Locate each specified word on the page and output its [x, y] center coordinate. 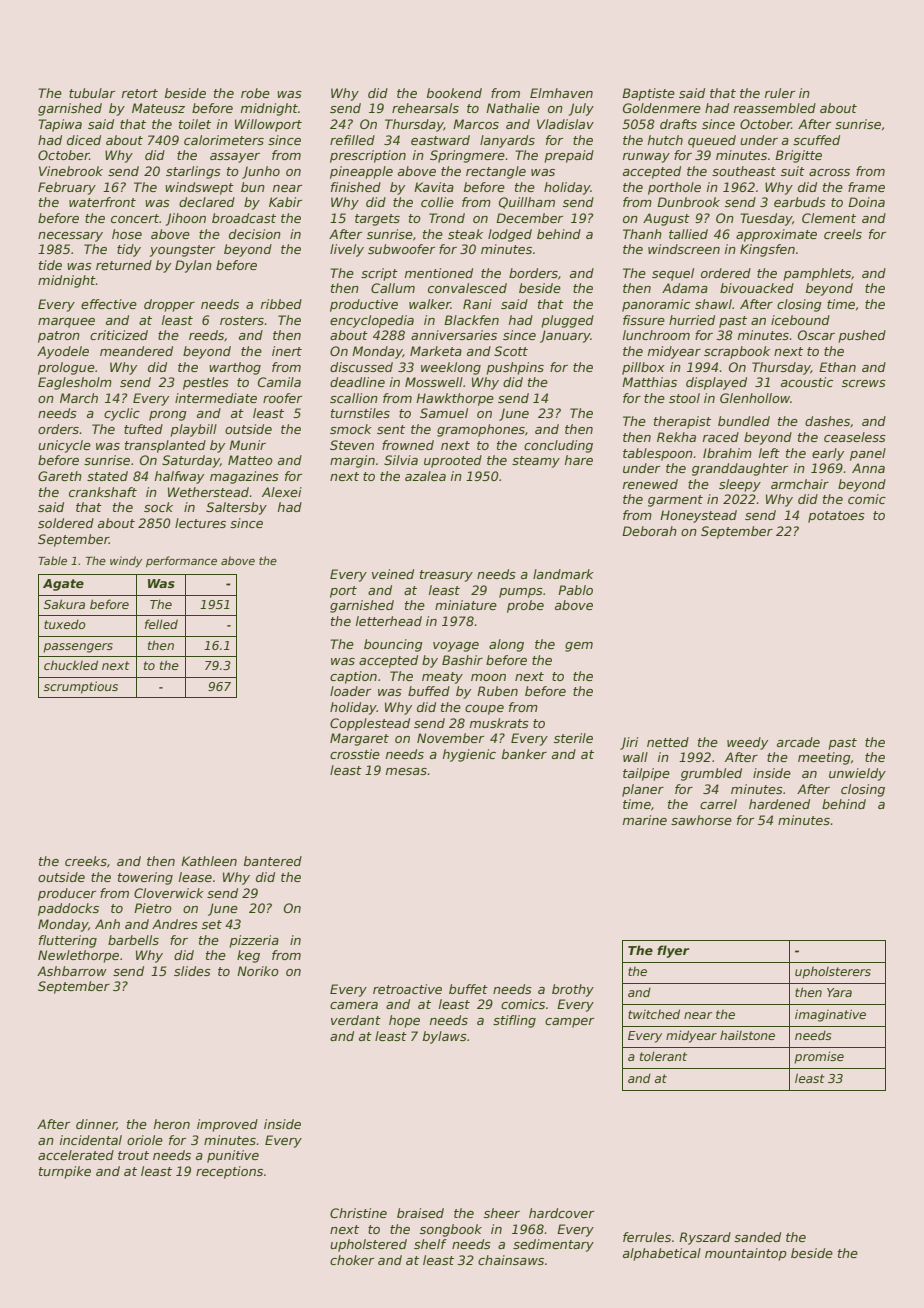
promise [819, 1057]
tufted [143, 429]
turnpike [65, 1172]
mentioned [439, 273]
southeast [744, 171]
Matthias [649, 382]
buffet [468, 989]
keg [248, 956]
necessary [70, 237]
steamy [536, 462]
